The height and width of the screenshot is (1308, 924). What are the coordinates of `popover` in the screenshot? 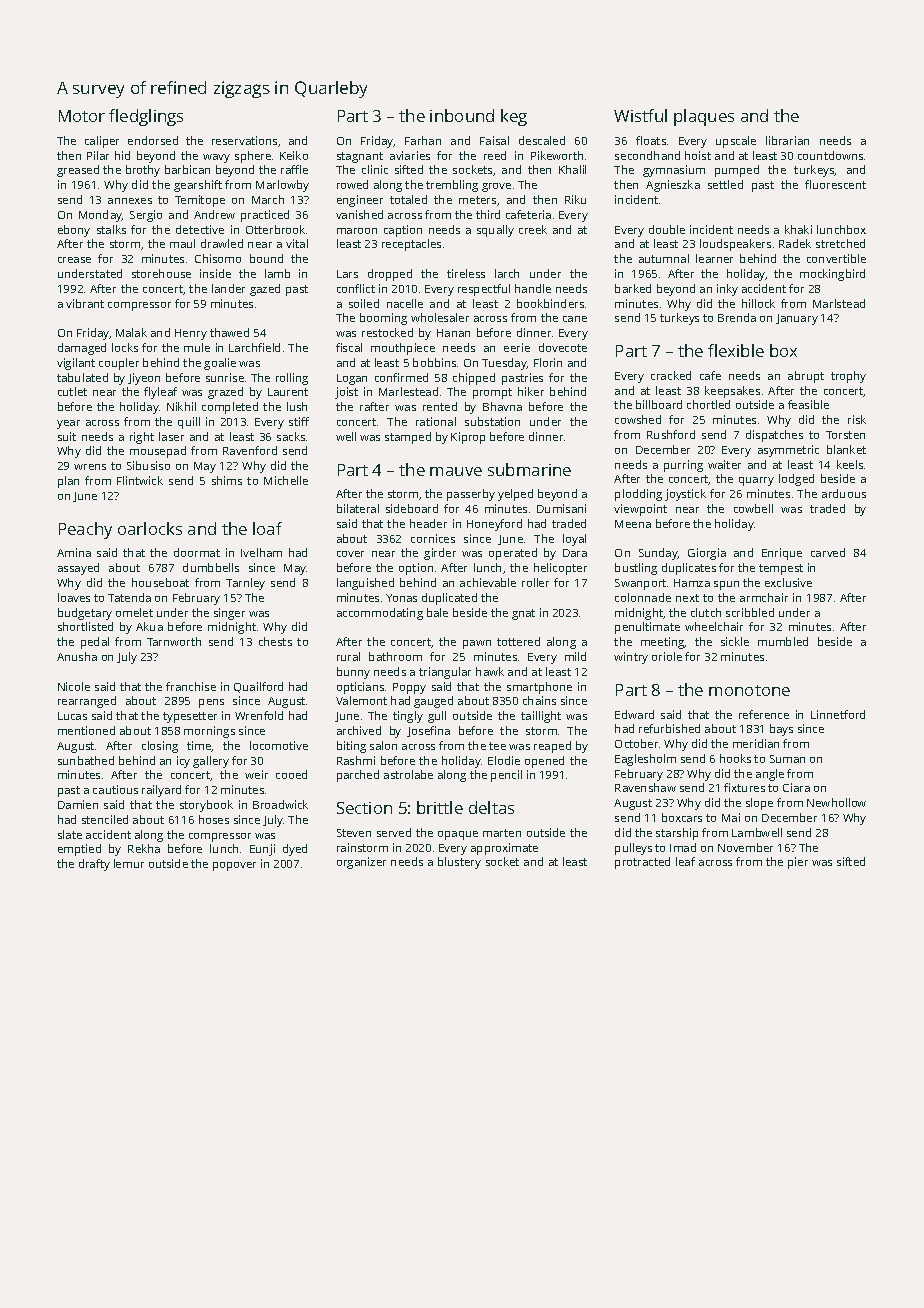 It's located at (234, 866).
